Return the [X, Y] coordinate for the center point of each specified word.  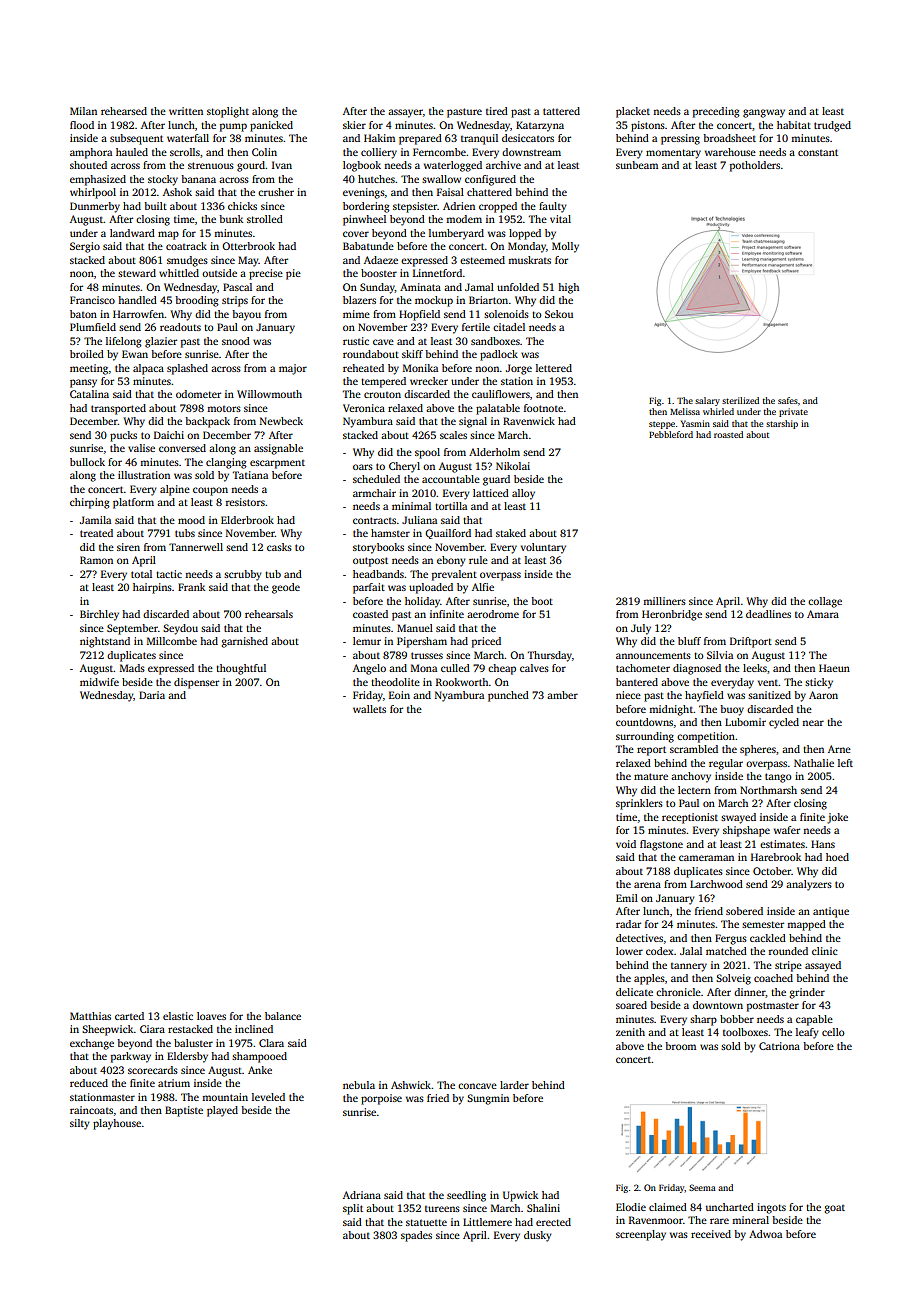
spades [416, 1236]
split [353, 1209]
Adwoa [765, 1234]
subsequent [136, 139]
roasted [728, 434]
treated [96, 533]
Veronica [364, 408]
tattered [561, 111]
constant [818, 152]
